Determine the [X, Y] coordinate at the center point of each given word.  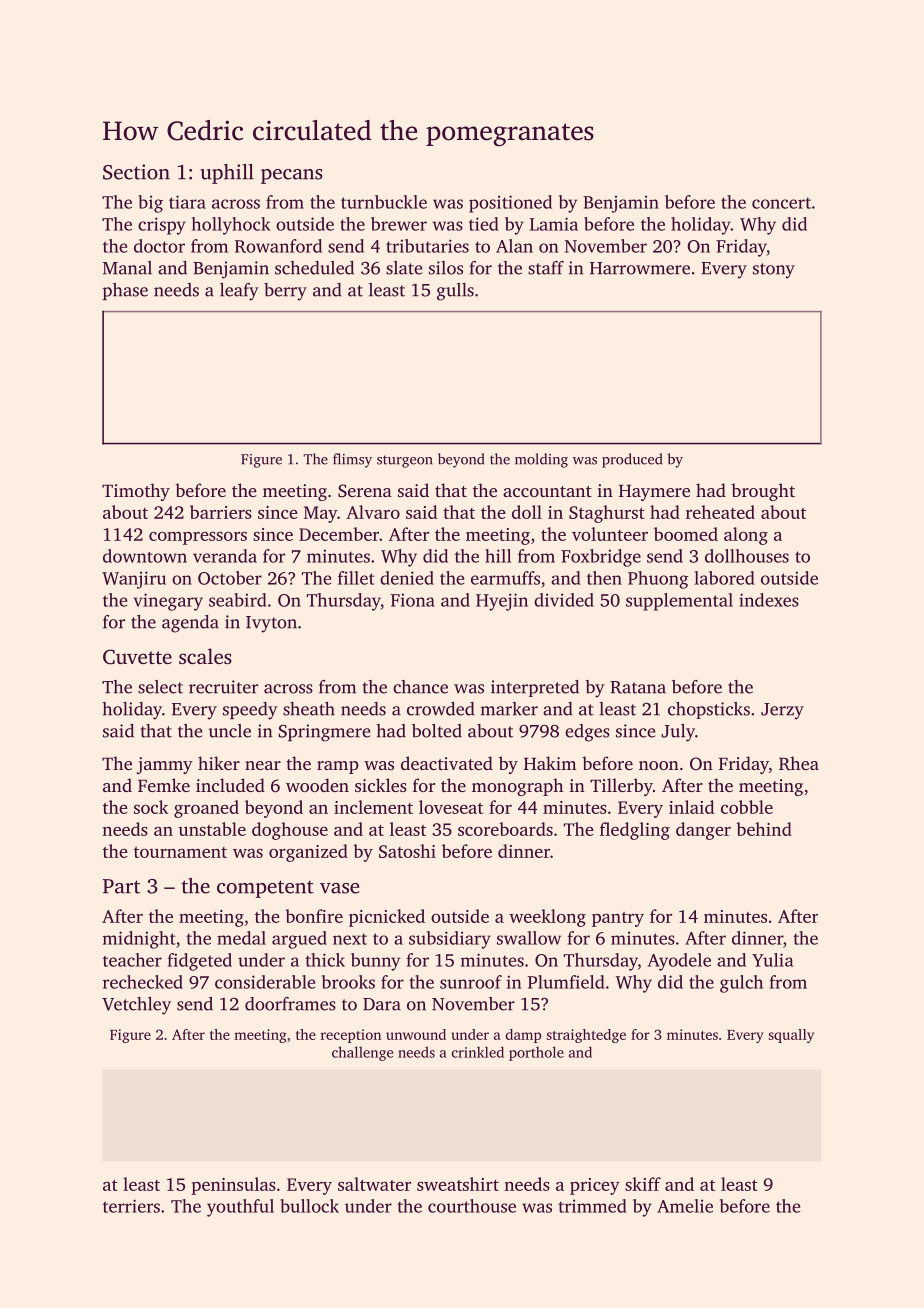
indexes [769, 600]
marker [509, 709]
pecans [292, 176]
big [150, 204]
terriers [131, 1206]
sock [151, 807]
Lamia [554, 224]
